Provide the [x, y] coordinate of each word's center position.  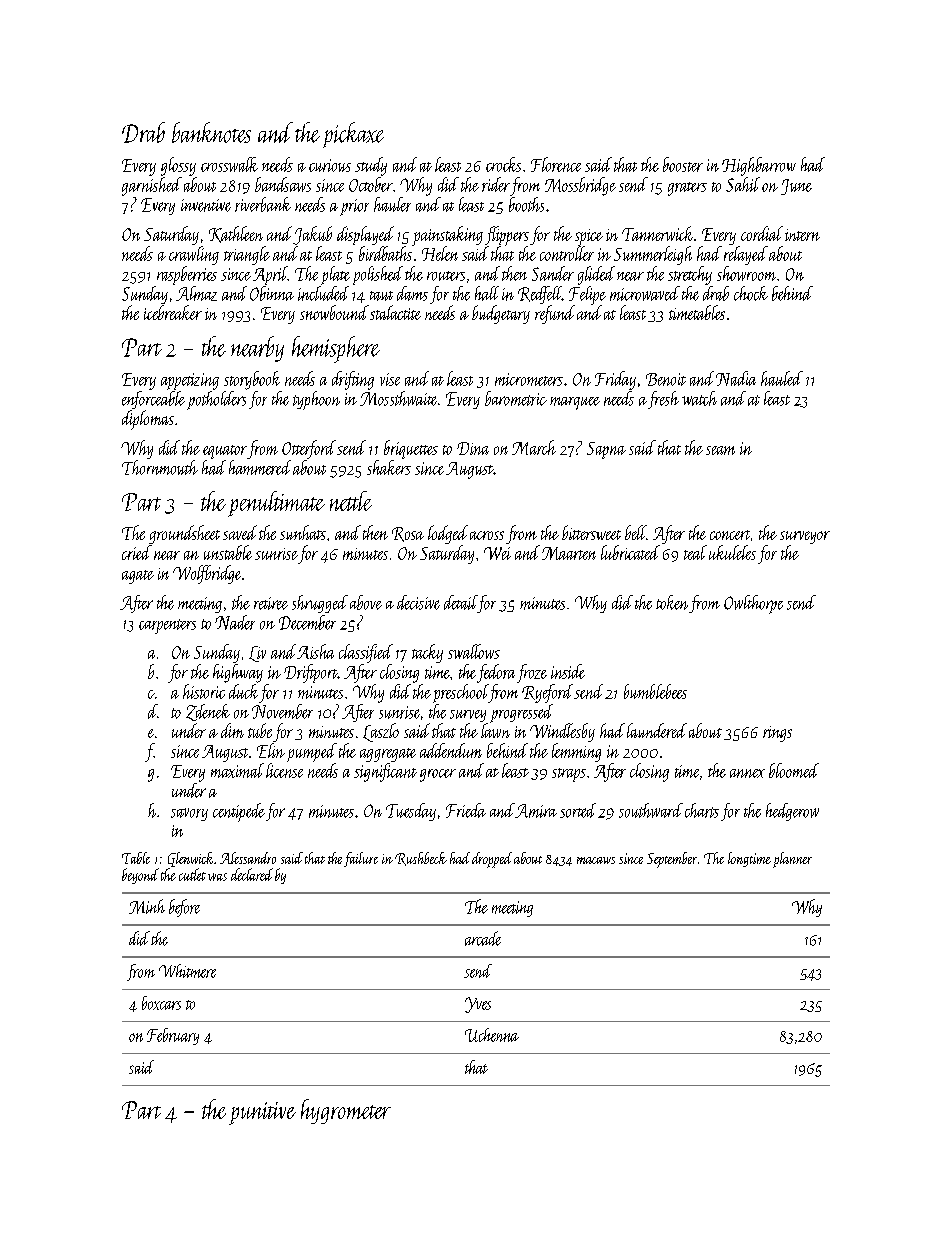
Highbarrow [759, 166]
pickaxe [353, 135]
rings [777, 734]
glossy [178, 166]
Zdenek [208, 712]
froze [532, 673]
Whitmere [187, 971]
